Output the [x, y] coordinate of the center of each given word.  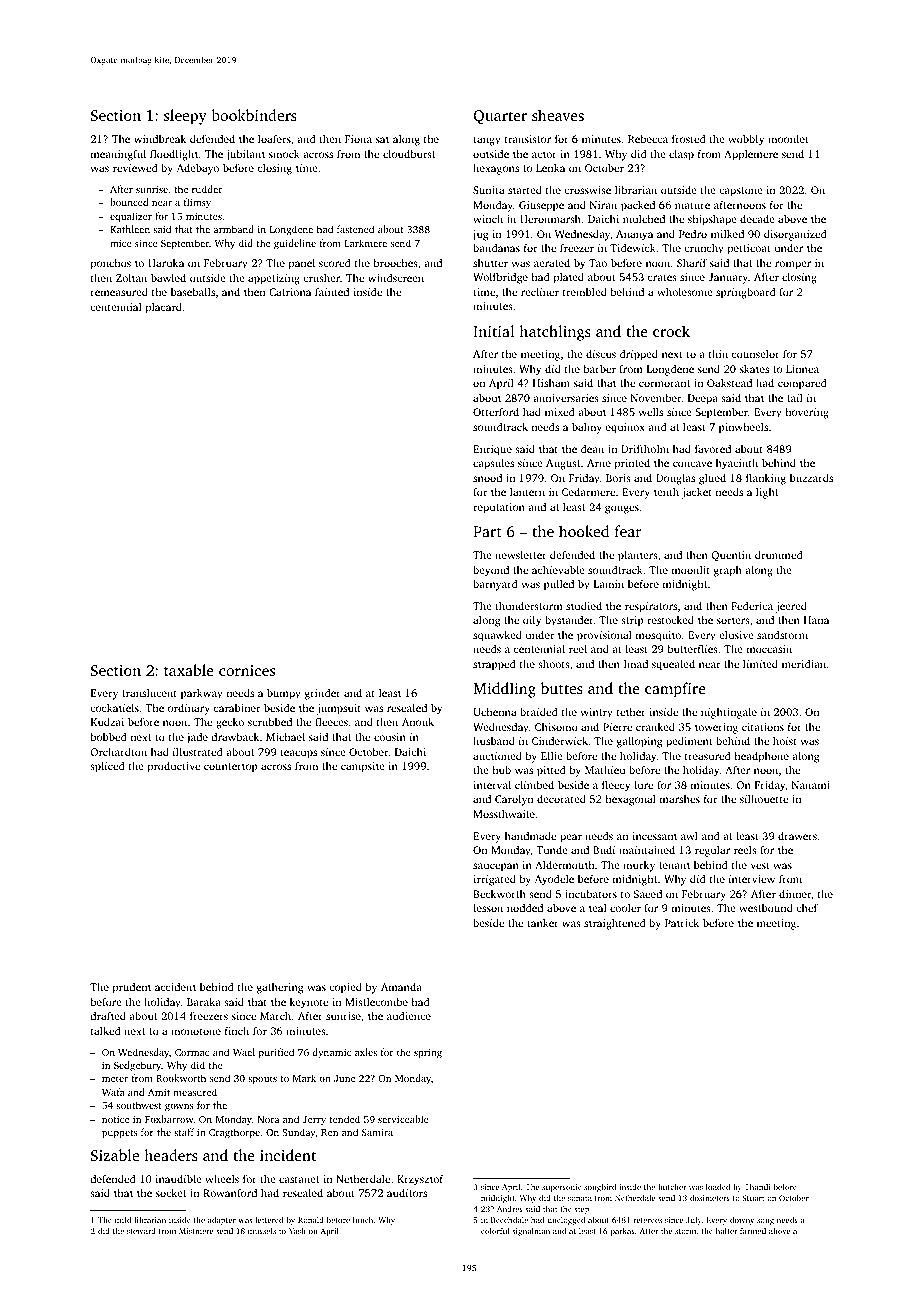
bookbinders [254, 115]
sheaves [558, 115]
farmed [753, 1231]
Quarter [500, 117]
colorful [495, 1231]
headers [171, 1155]
